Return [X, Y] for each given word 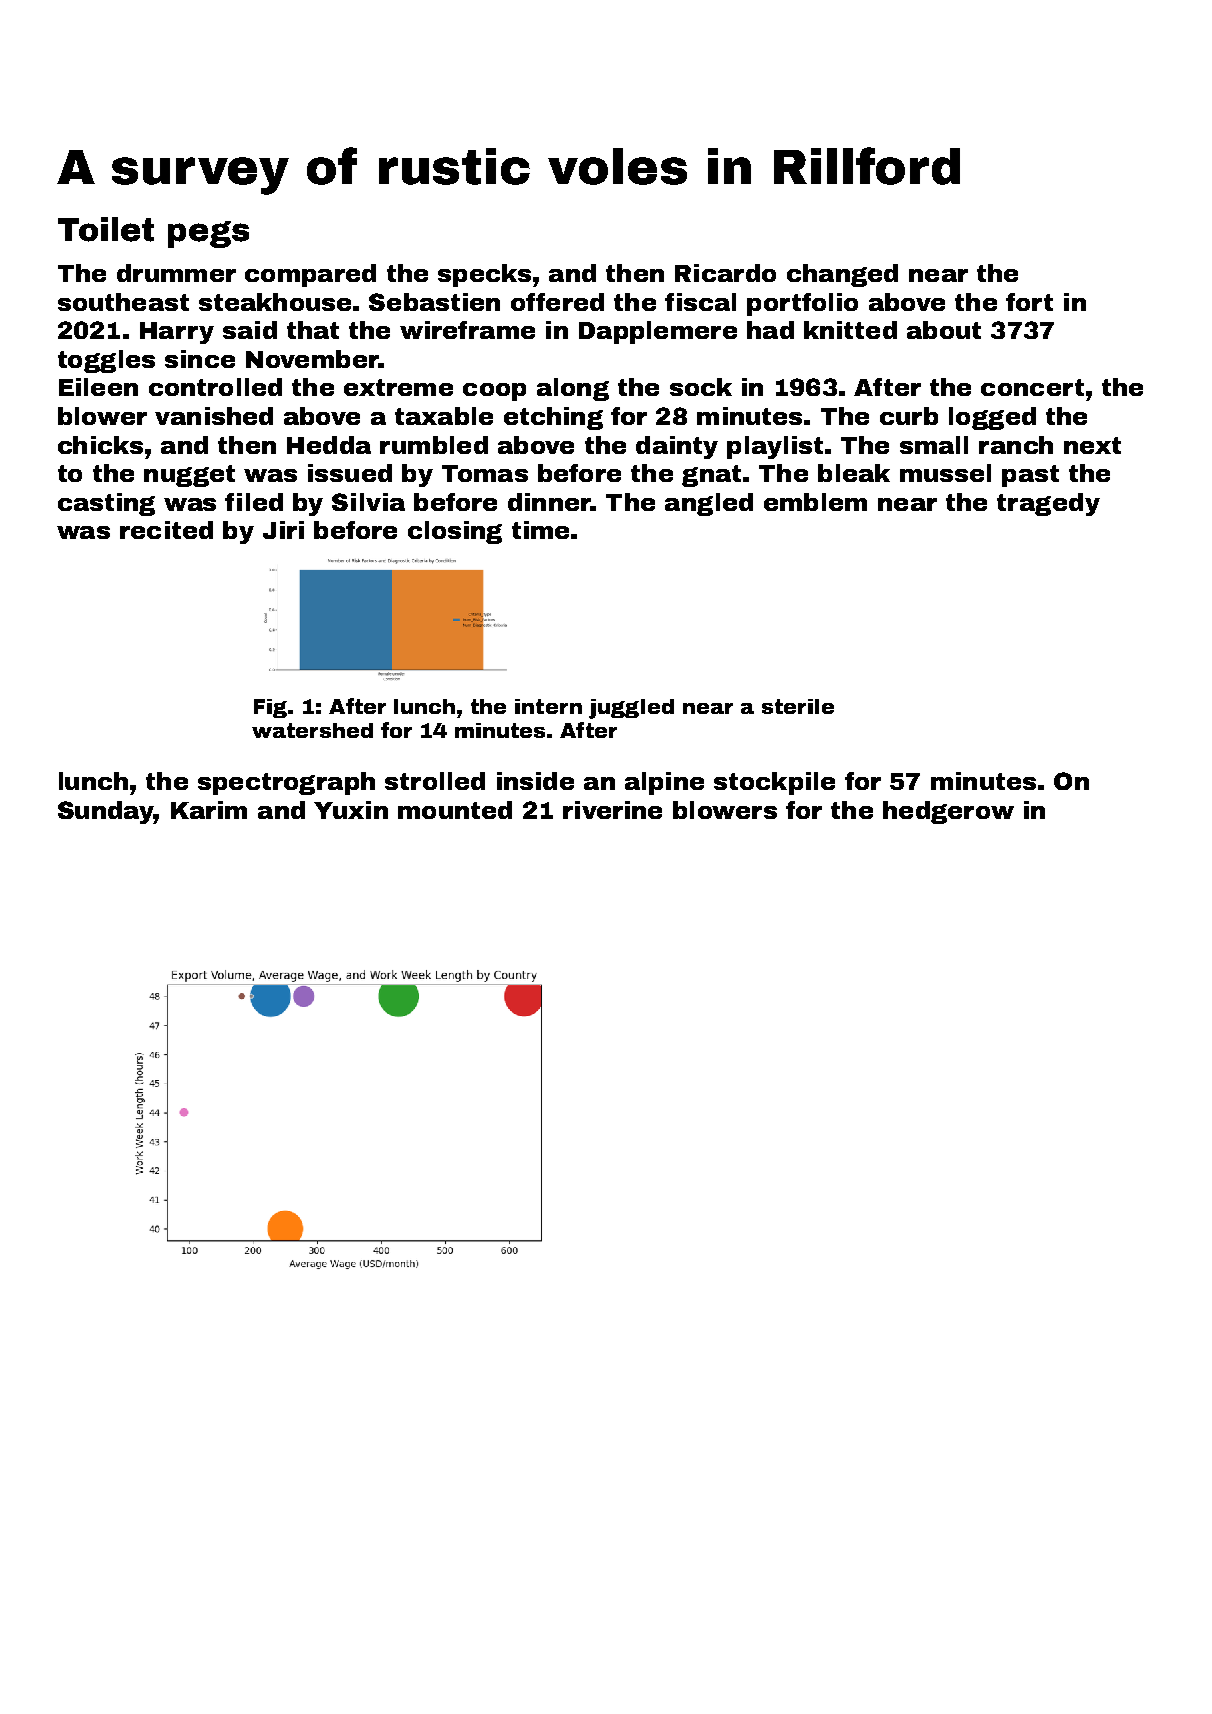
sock [701, 387]
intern [548, 706]
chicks [100, 445]
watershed [312, 730]
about [944, 330]
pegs [208, 234]
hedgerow [948, 812]
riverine [612, 810]
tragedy [1048, 504]
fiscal [700, 302]
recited [166, 530]
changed [842, 275]
